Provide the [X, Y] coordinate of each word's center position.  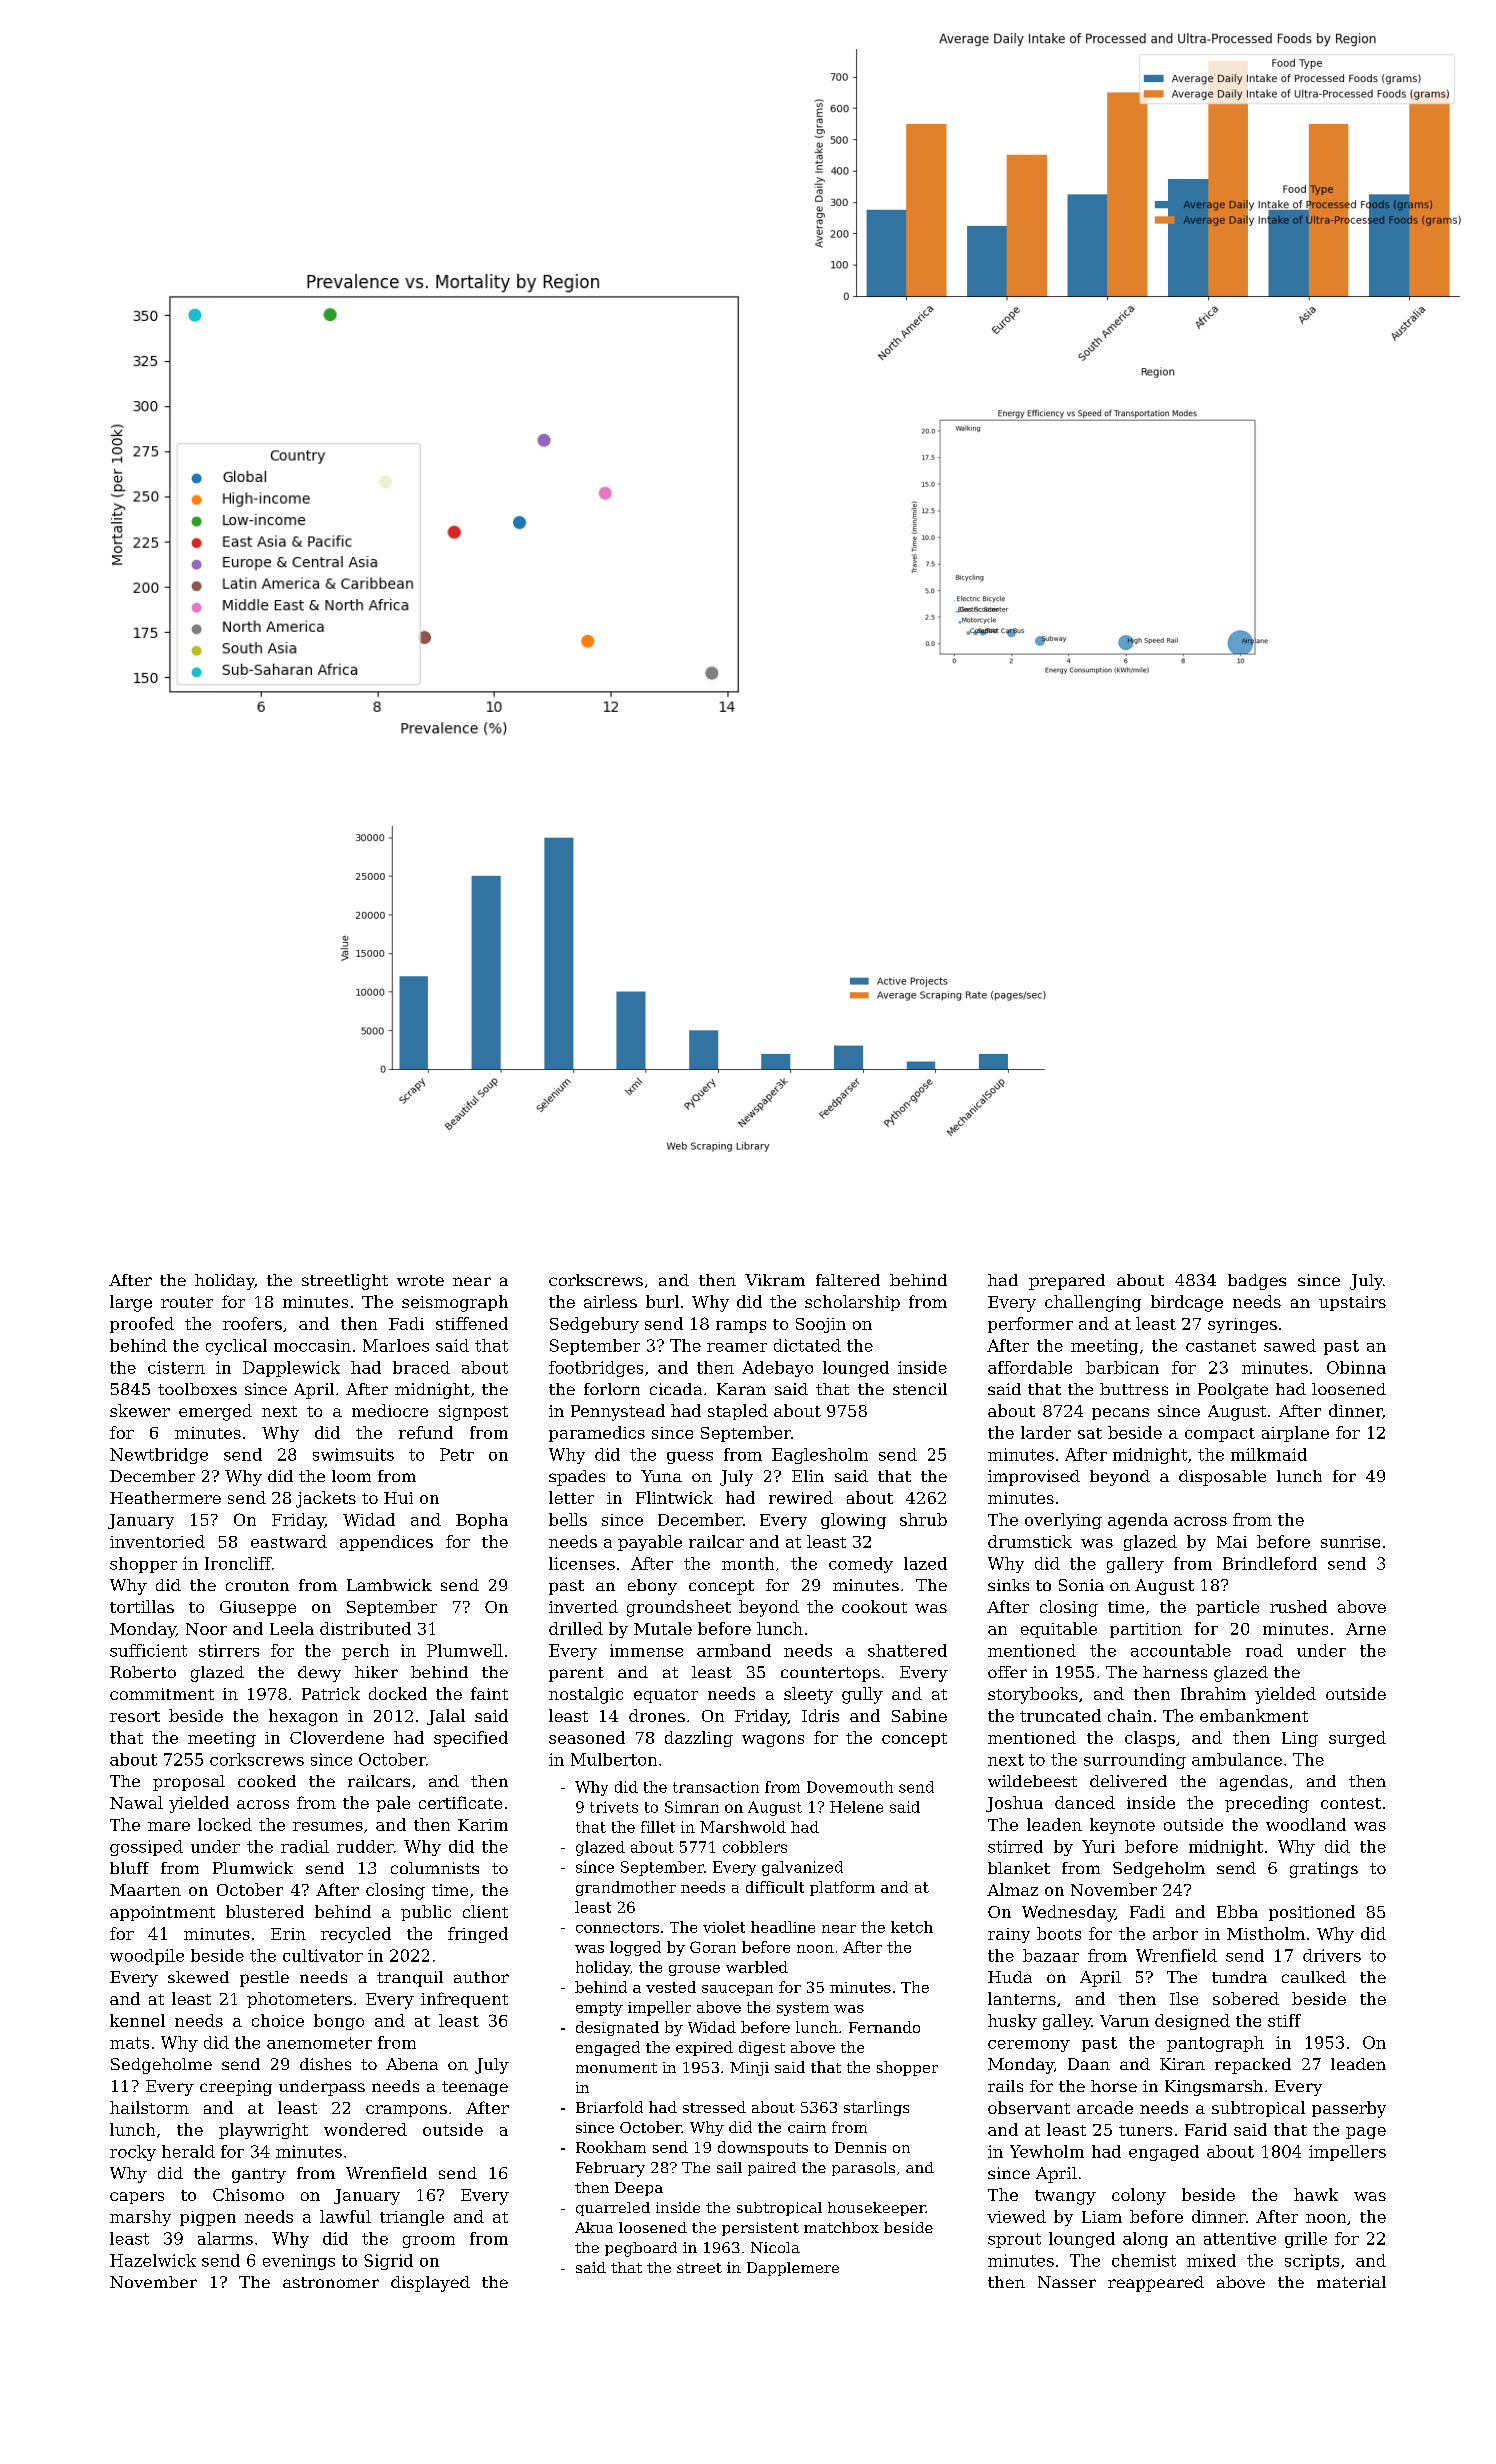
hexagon [303, 1717]
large [131, 1303]
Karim [483, 1825]
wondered [365, 2129]
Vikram [775, 1280]
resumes [328, 1826]
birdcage [1187, 1303]
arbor [1175, 1933]
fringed [478, 1935]
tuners [1145, 2130]
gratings [1324, 1870]
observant [1029, 2107]
